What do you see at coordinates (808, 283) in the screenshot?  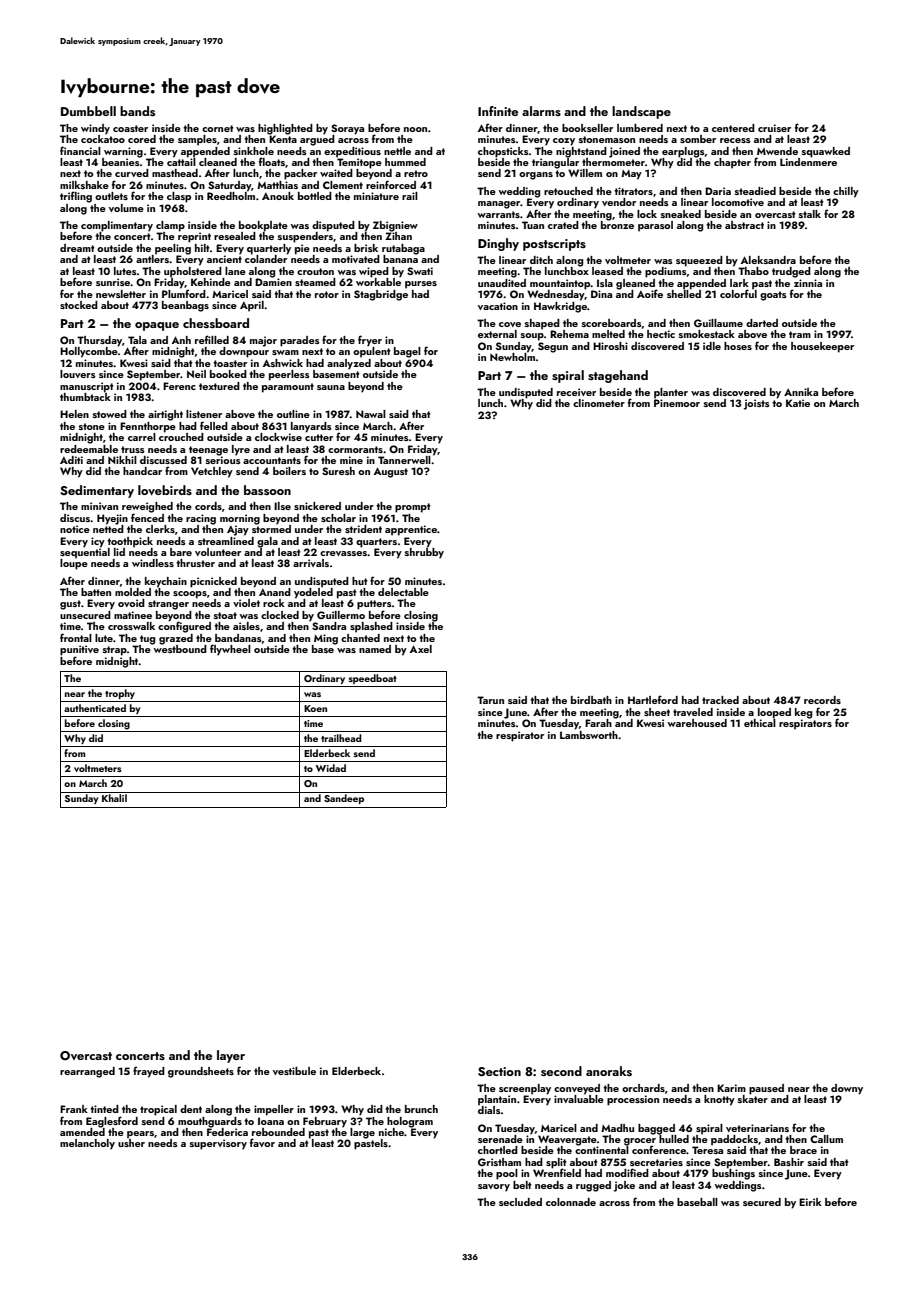 I see `zinnia` at bounding box center [808, 283].
